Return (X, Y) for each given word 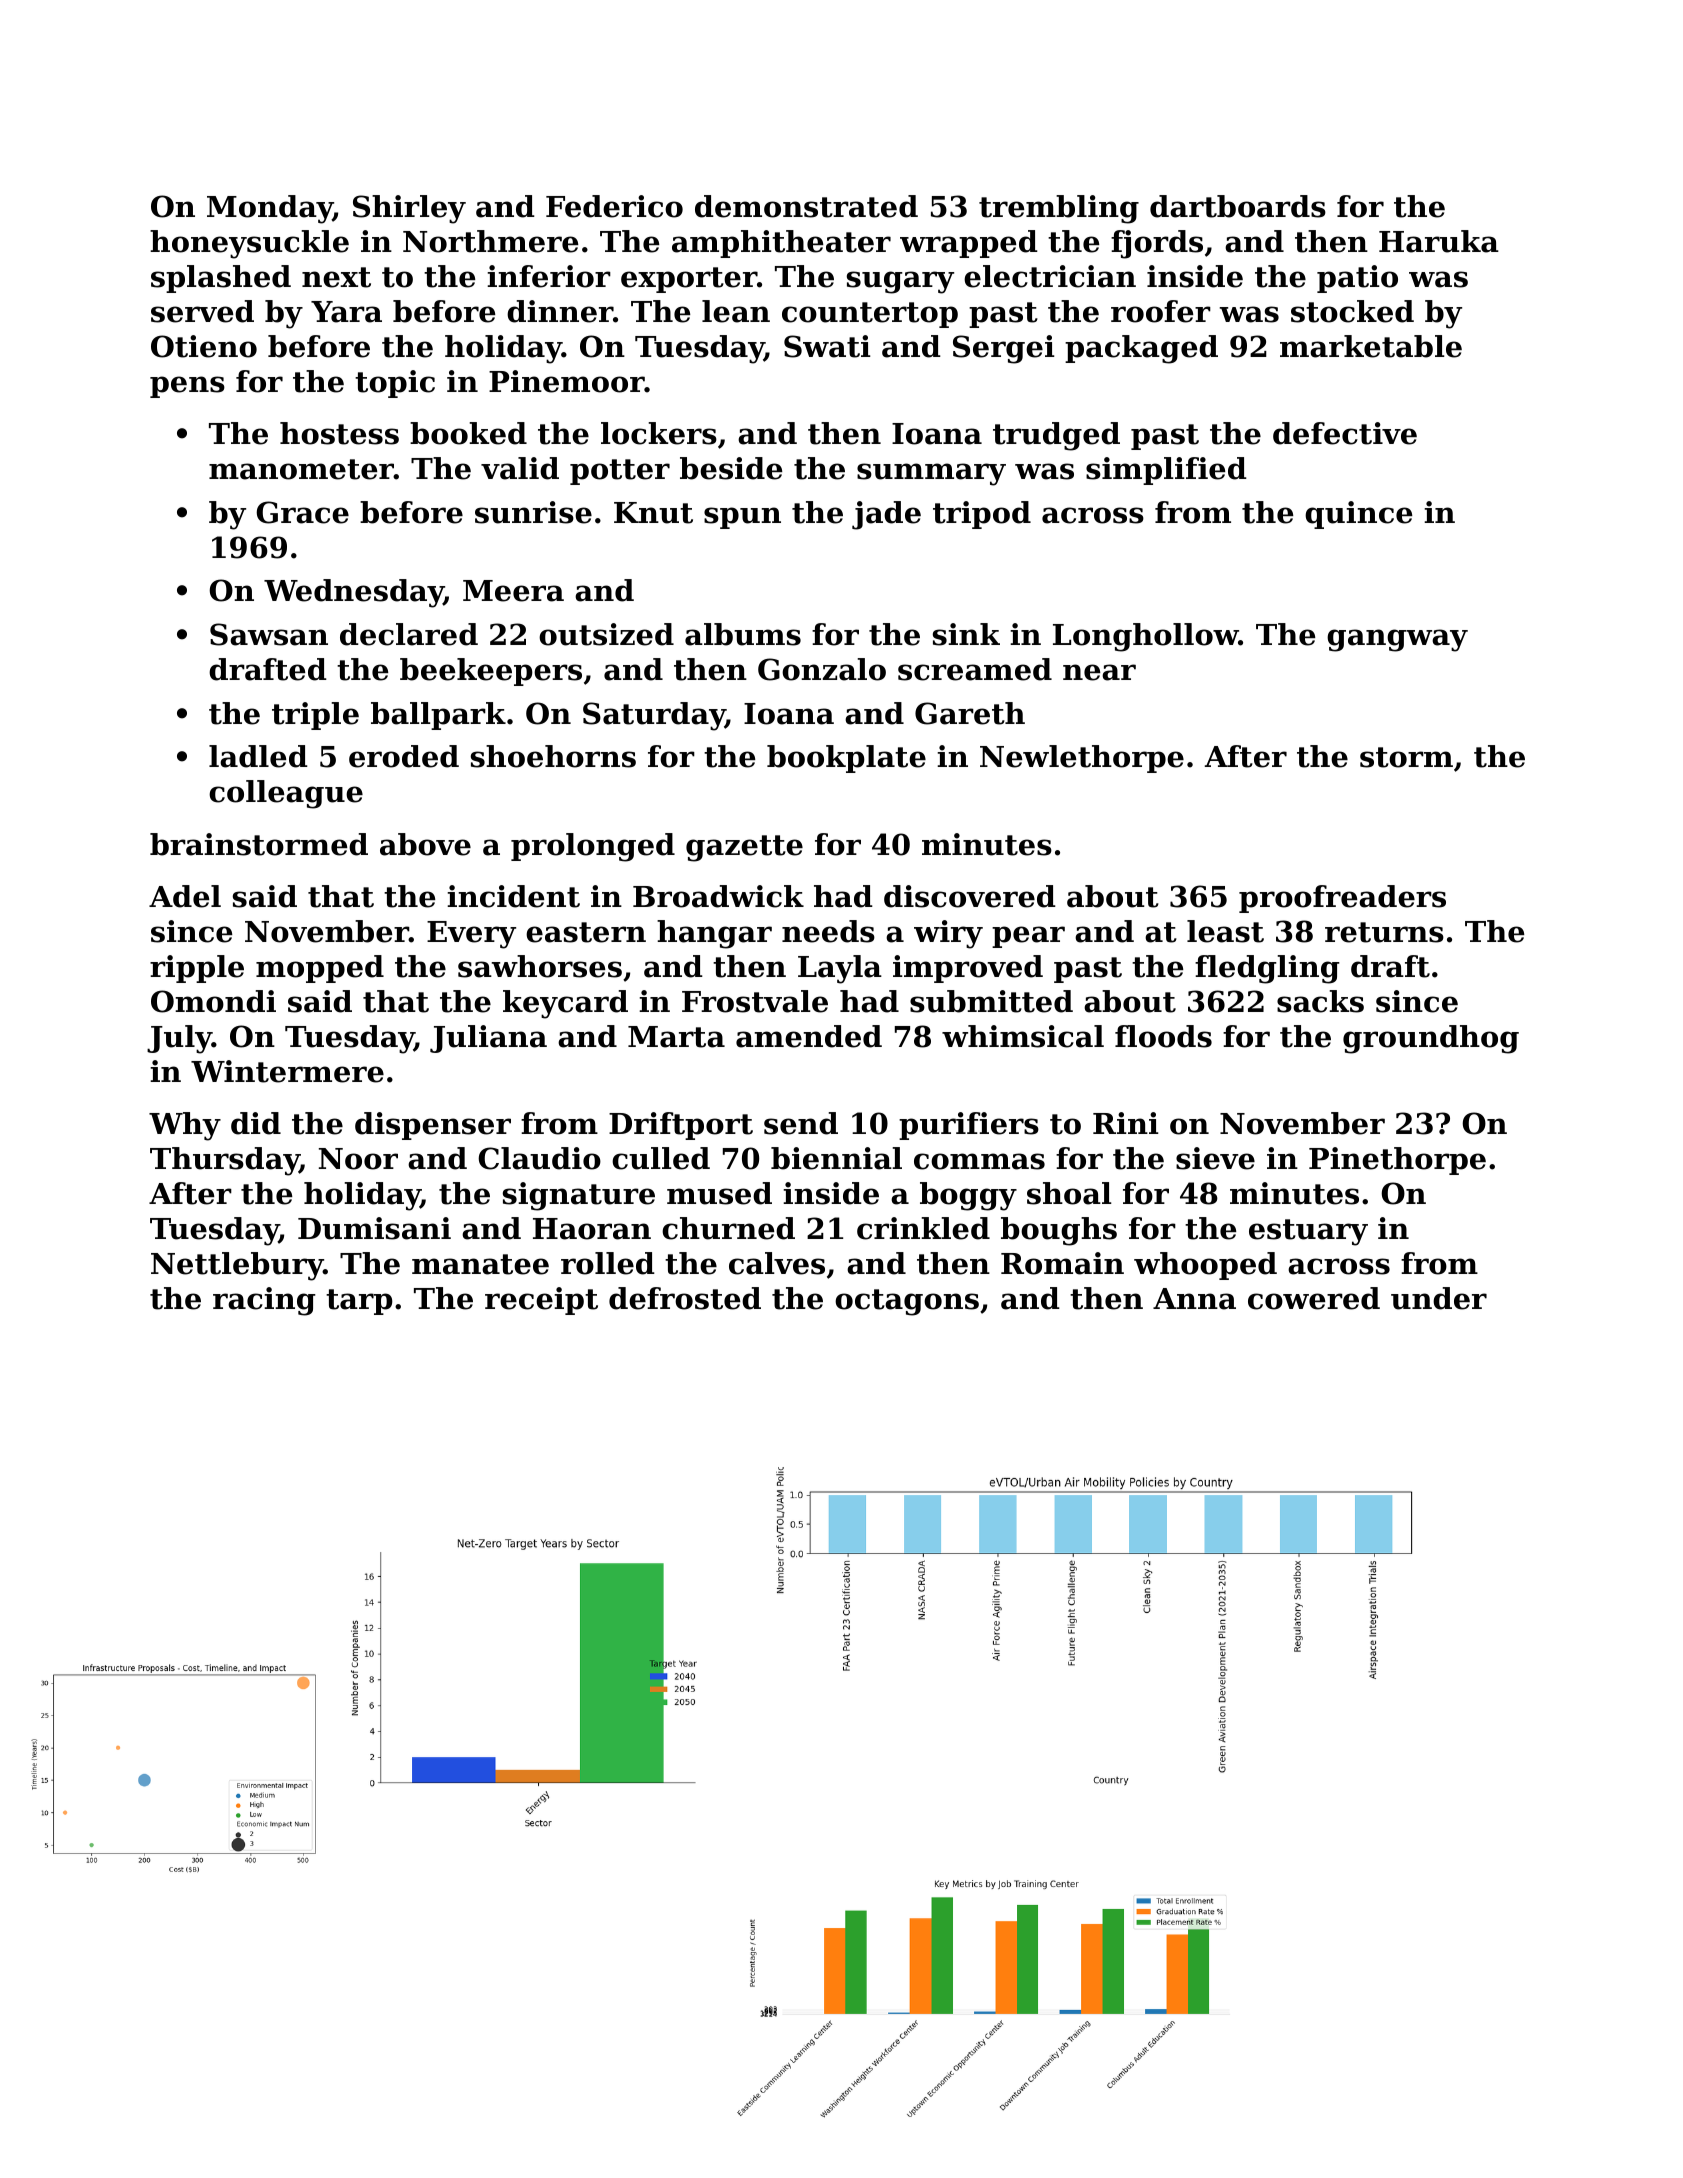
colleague (286, 794)
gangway (1397, 640)
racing (264, 1301)
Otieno (204, 346)
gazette (744, 848)
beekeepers (491, 672)
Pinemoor (567, 381)
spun (742, 518)
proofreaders (1342, 899)
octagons (907, 1302)
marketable (1371, 346)
